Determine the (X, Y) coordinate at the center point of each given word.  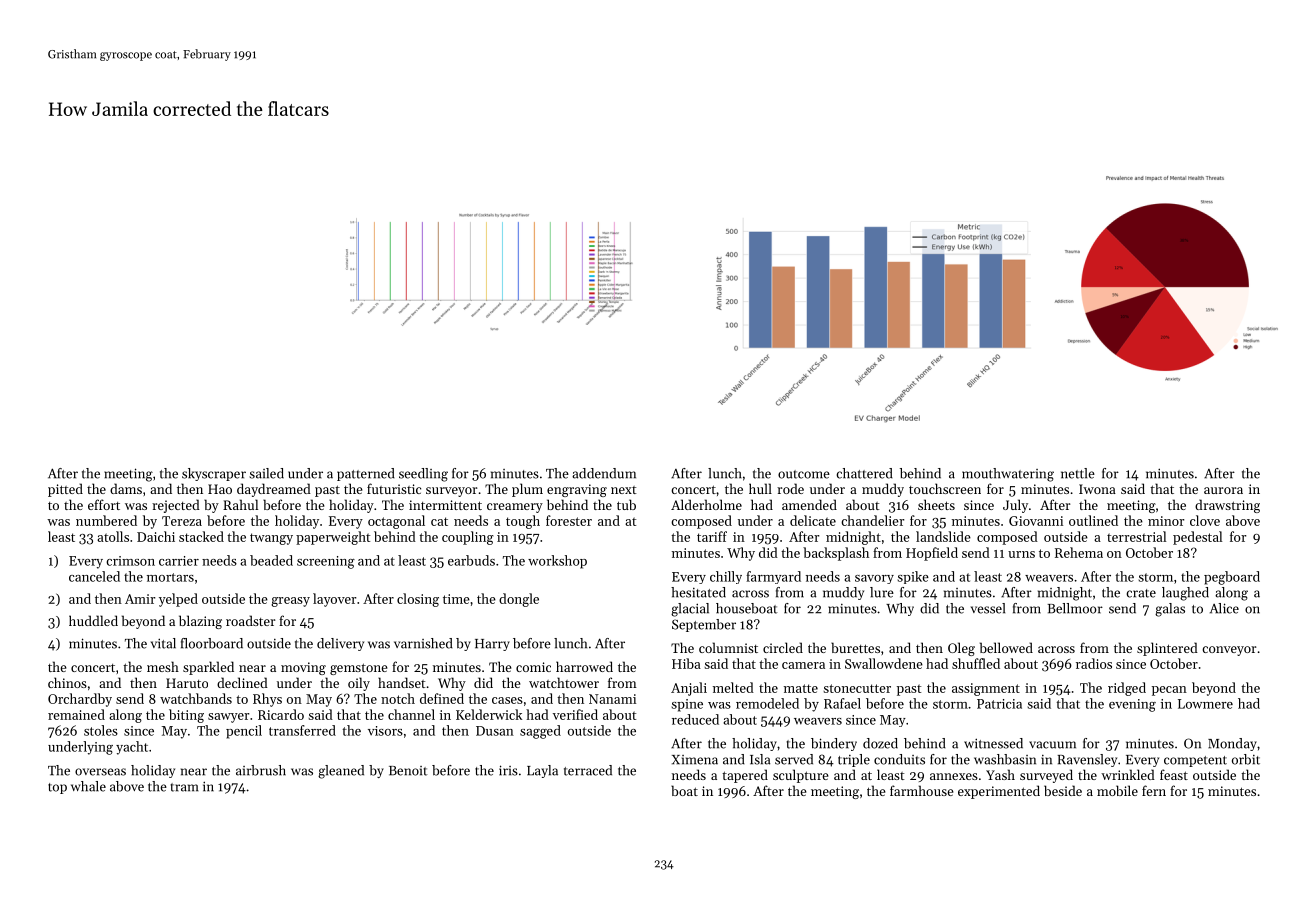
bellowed (1006, 647)
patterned (366, 474)
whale (88, 786)
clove (1205, 520)
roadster (250, 620)
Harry (492, 645)
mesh (163, 666)
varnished (423, 643)
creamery (515, 508)
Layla (542, 771)
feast (1174, 774)
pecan (1169, 691)
